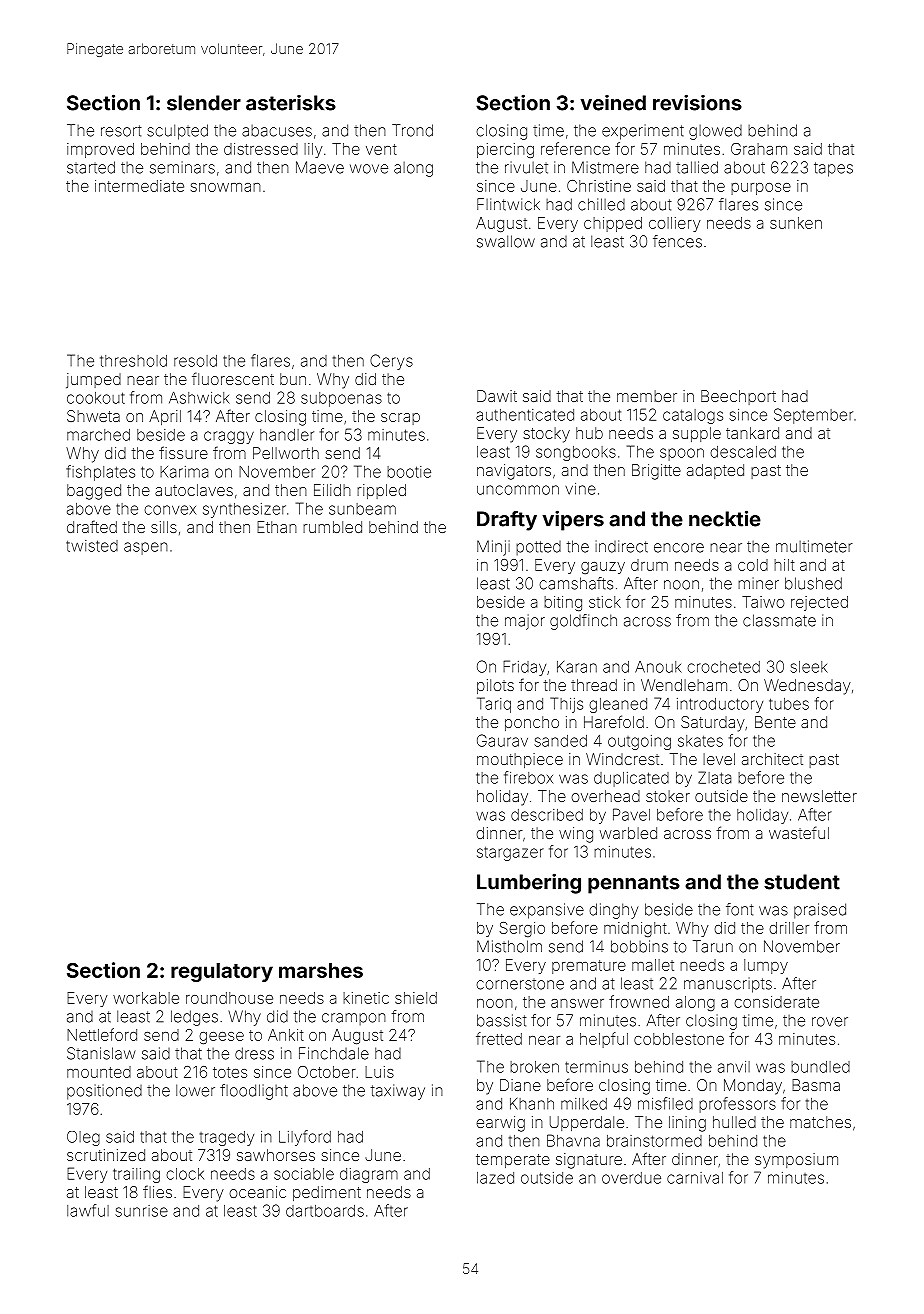 The height and width of the screenshot is (1314, 924). Describe the element at coordinates (92, 546) in the screenshot. I see `twisted` at that location.
